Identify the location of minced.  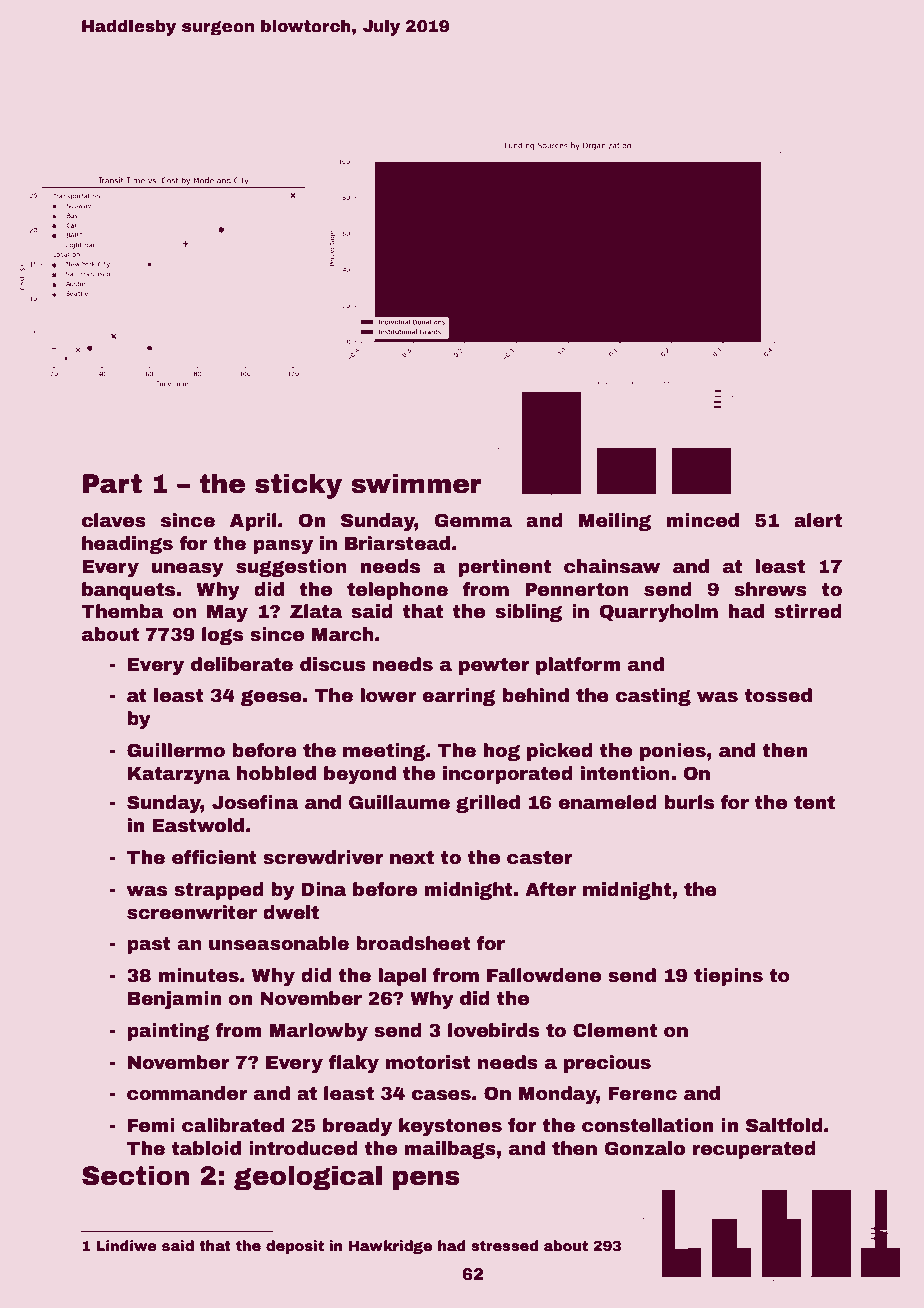
(702, 520).
